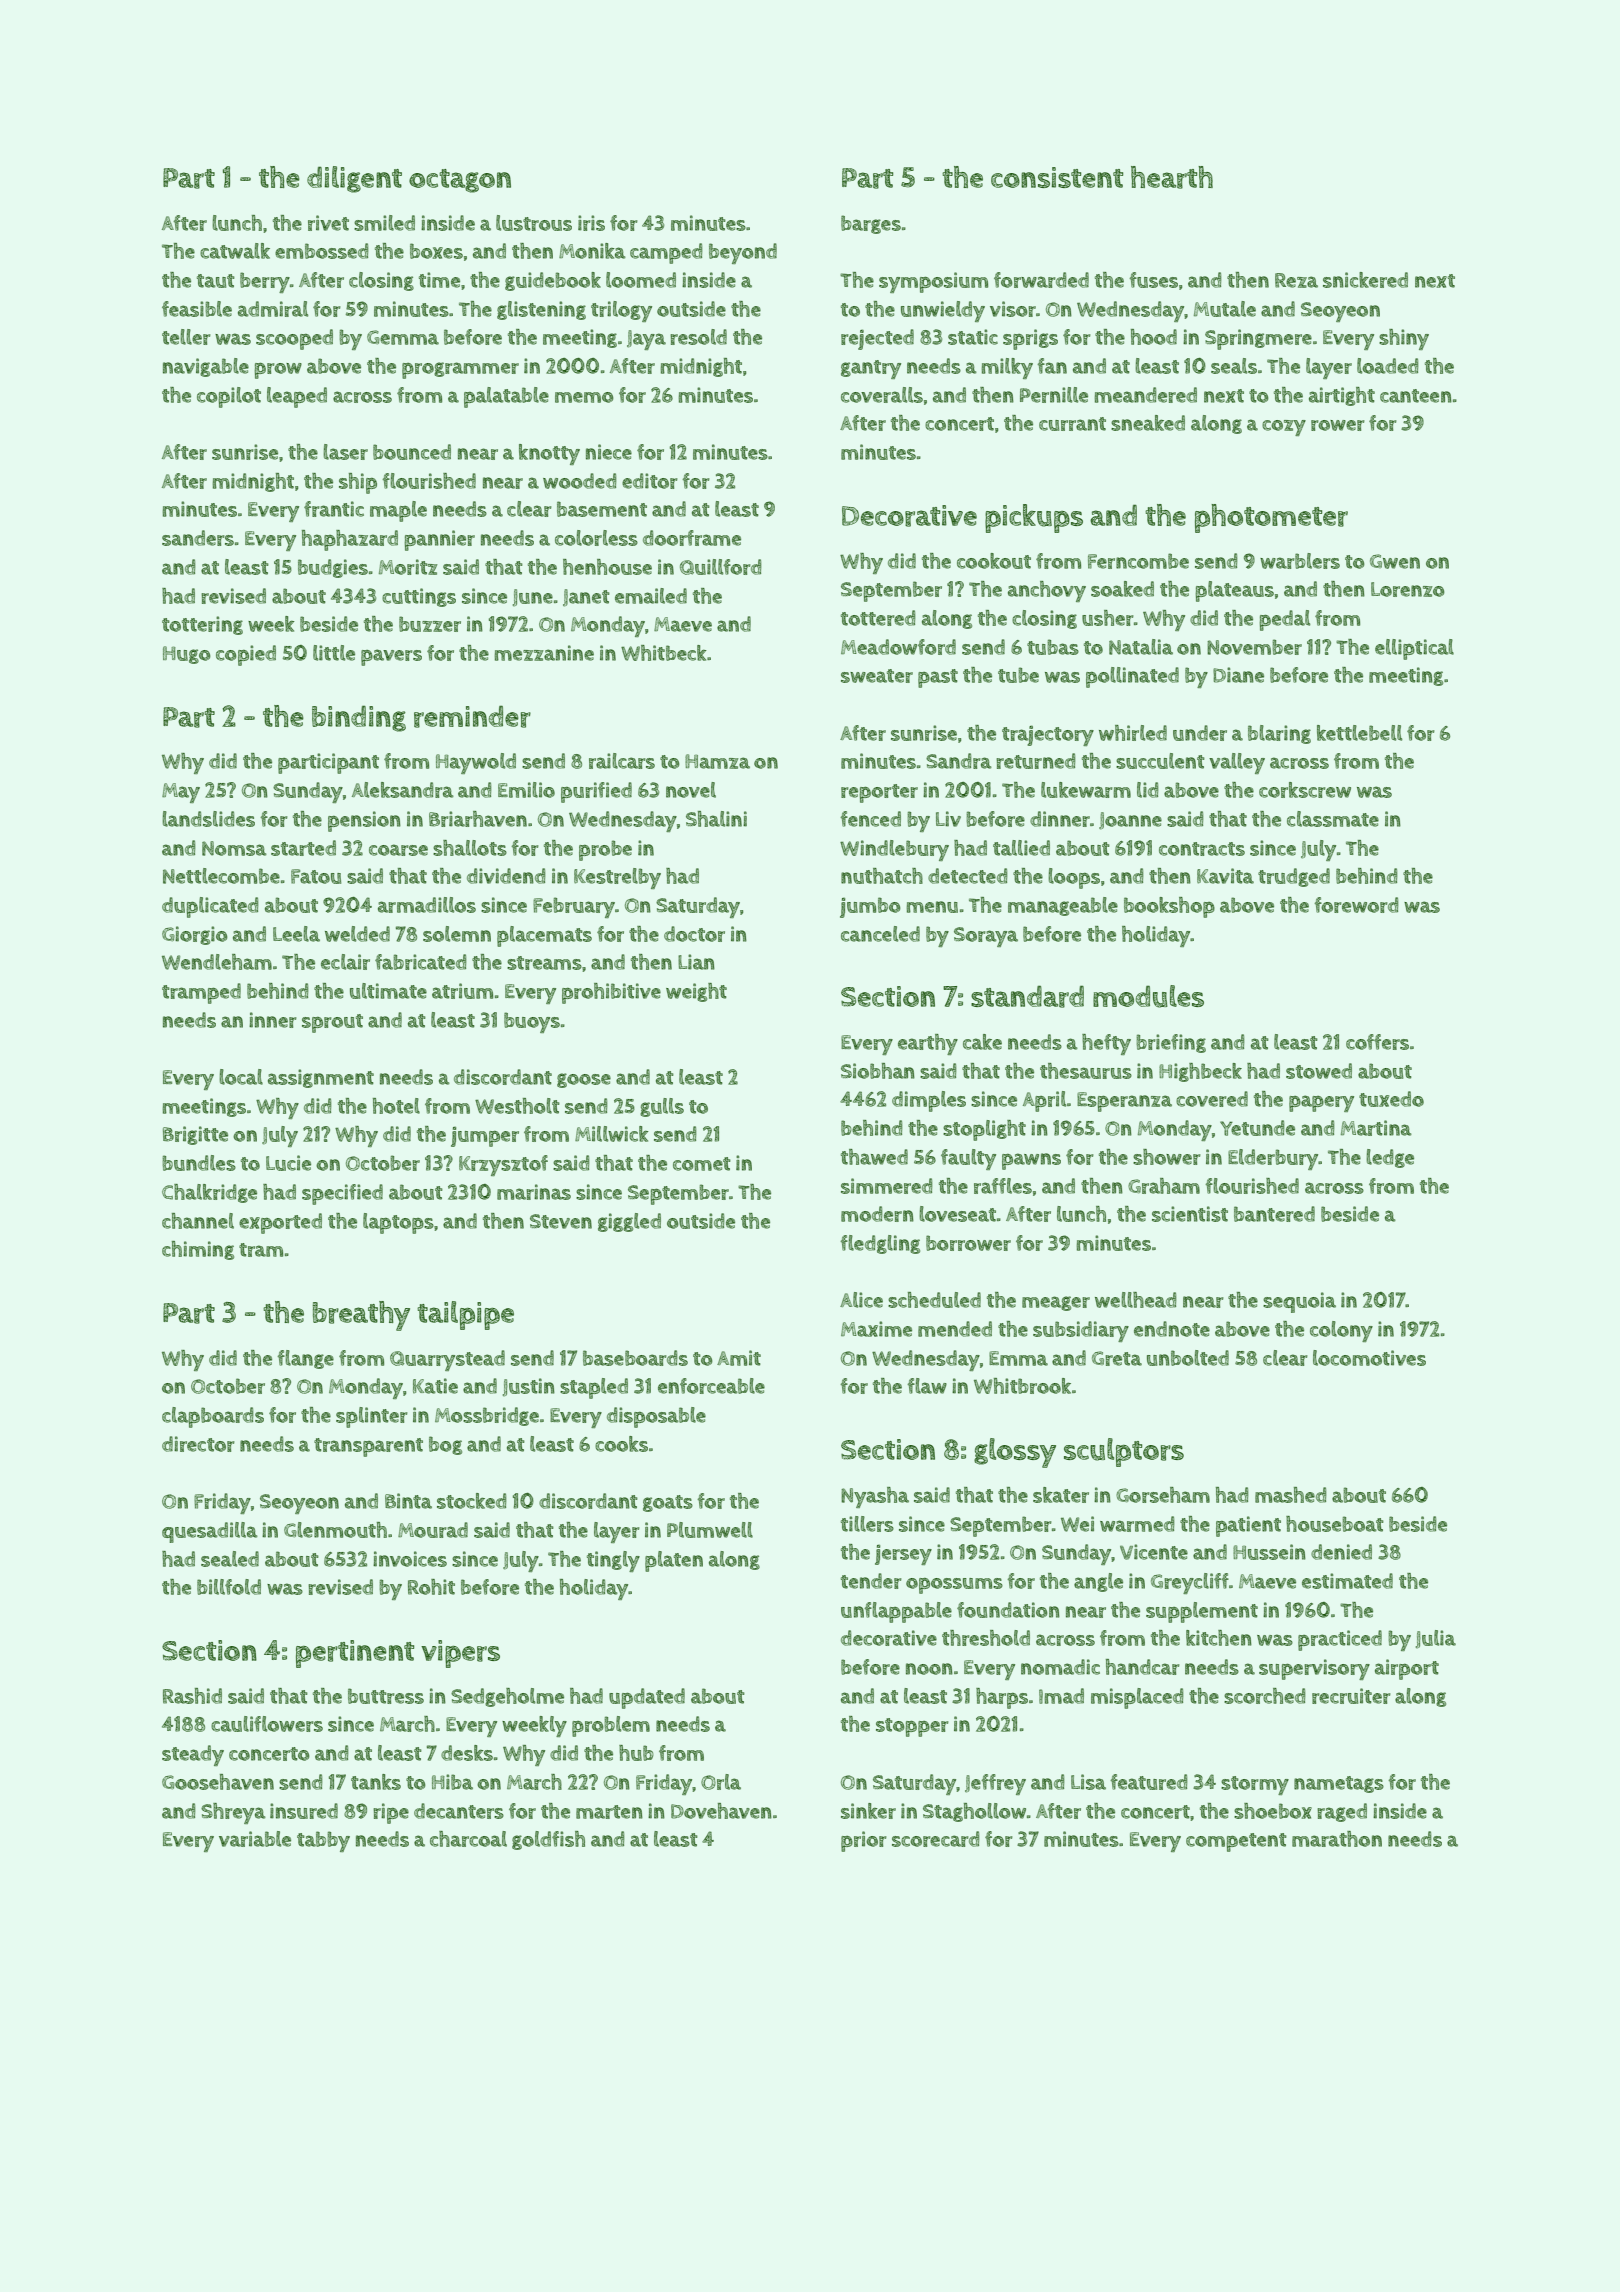 The image size is (1620, 2292). I want to click on resold, so click(698, 337).
